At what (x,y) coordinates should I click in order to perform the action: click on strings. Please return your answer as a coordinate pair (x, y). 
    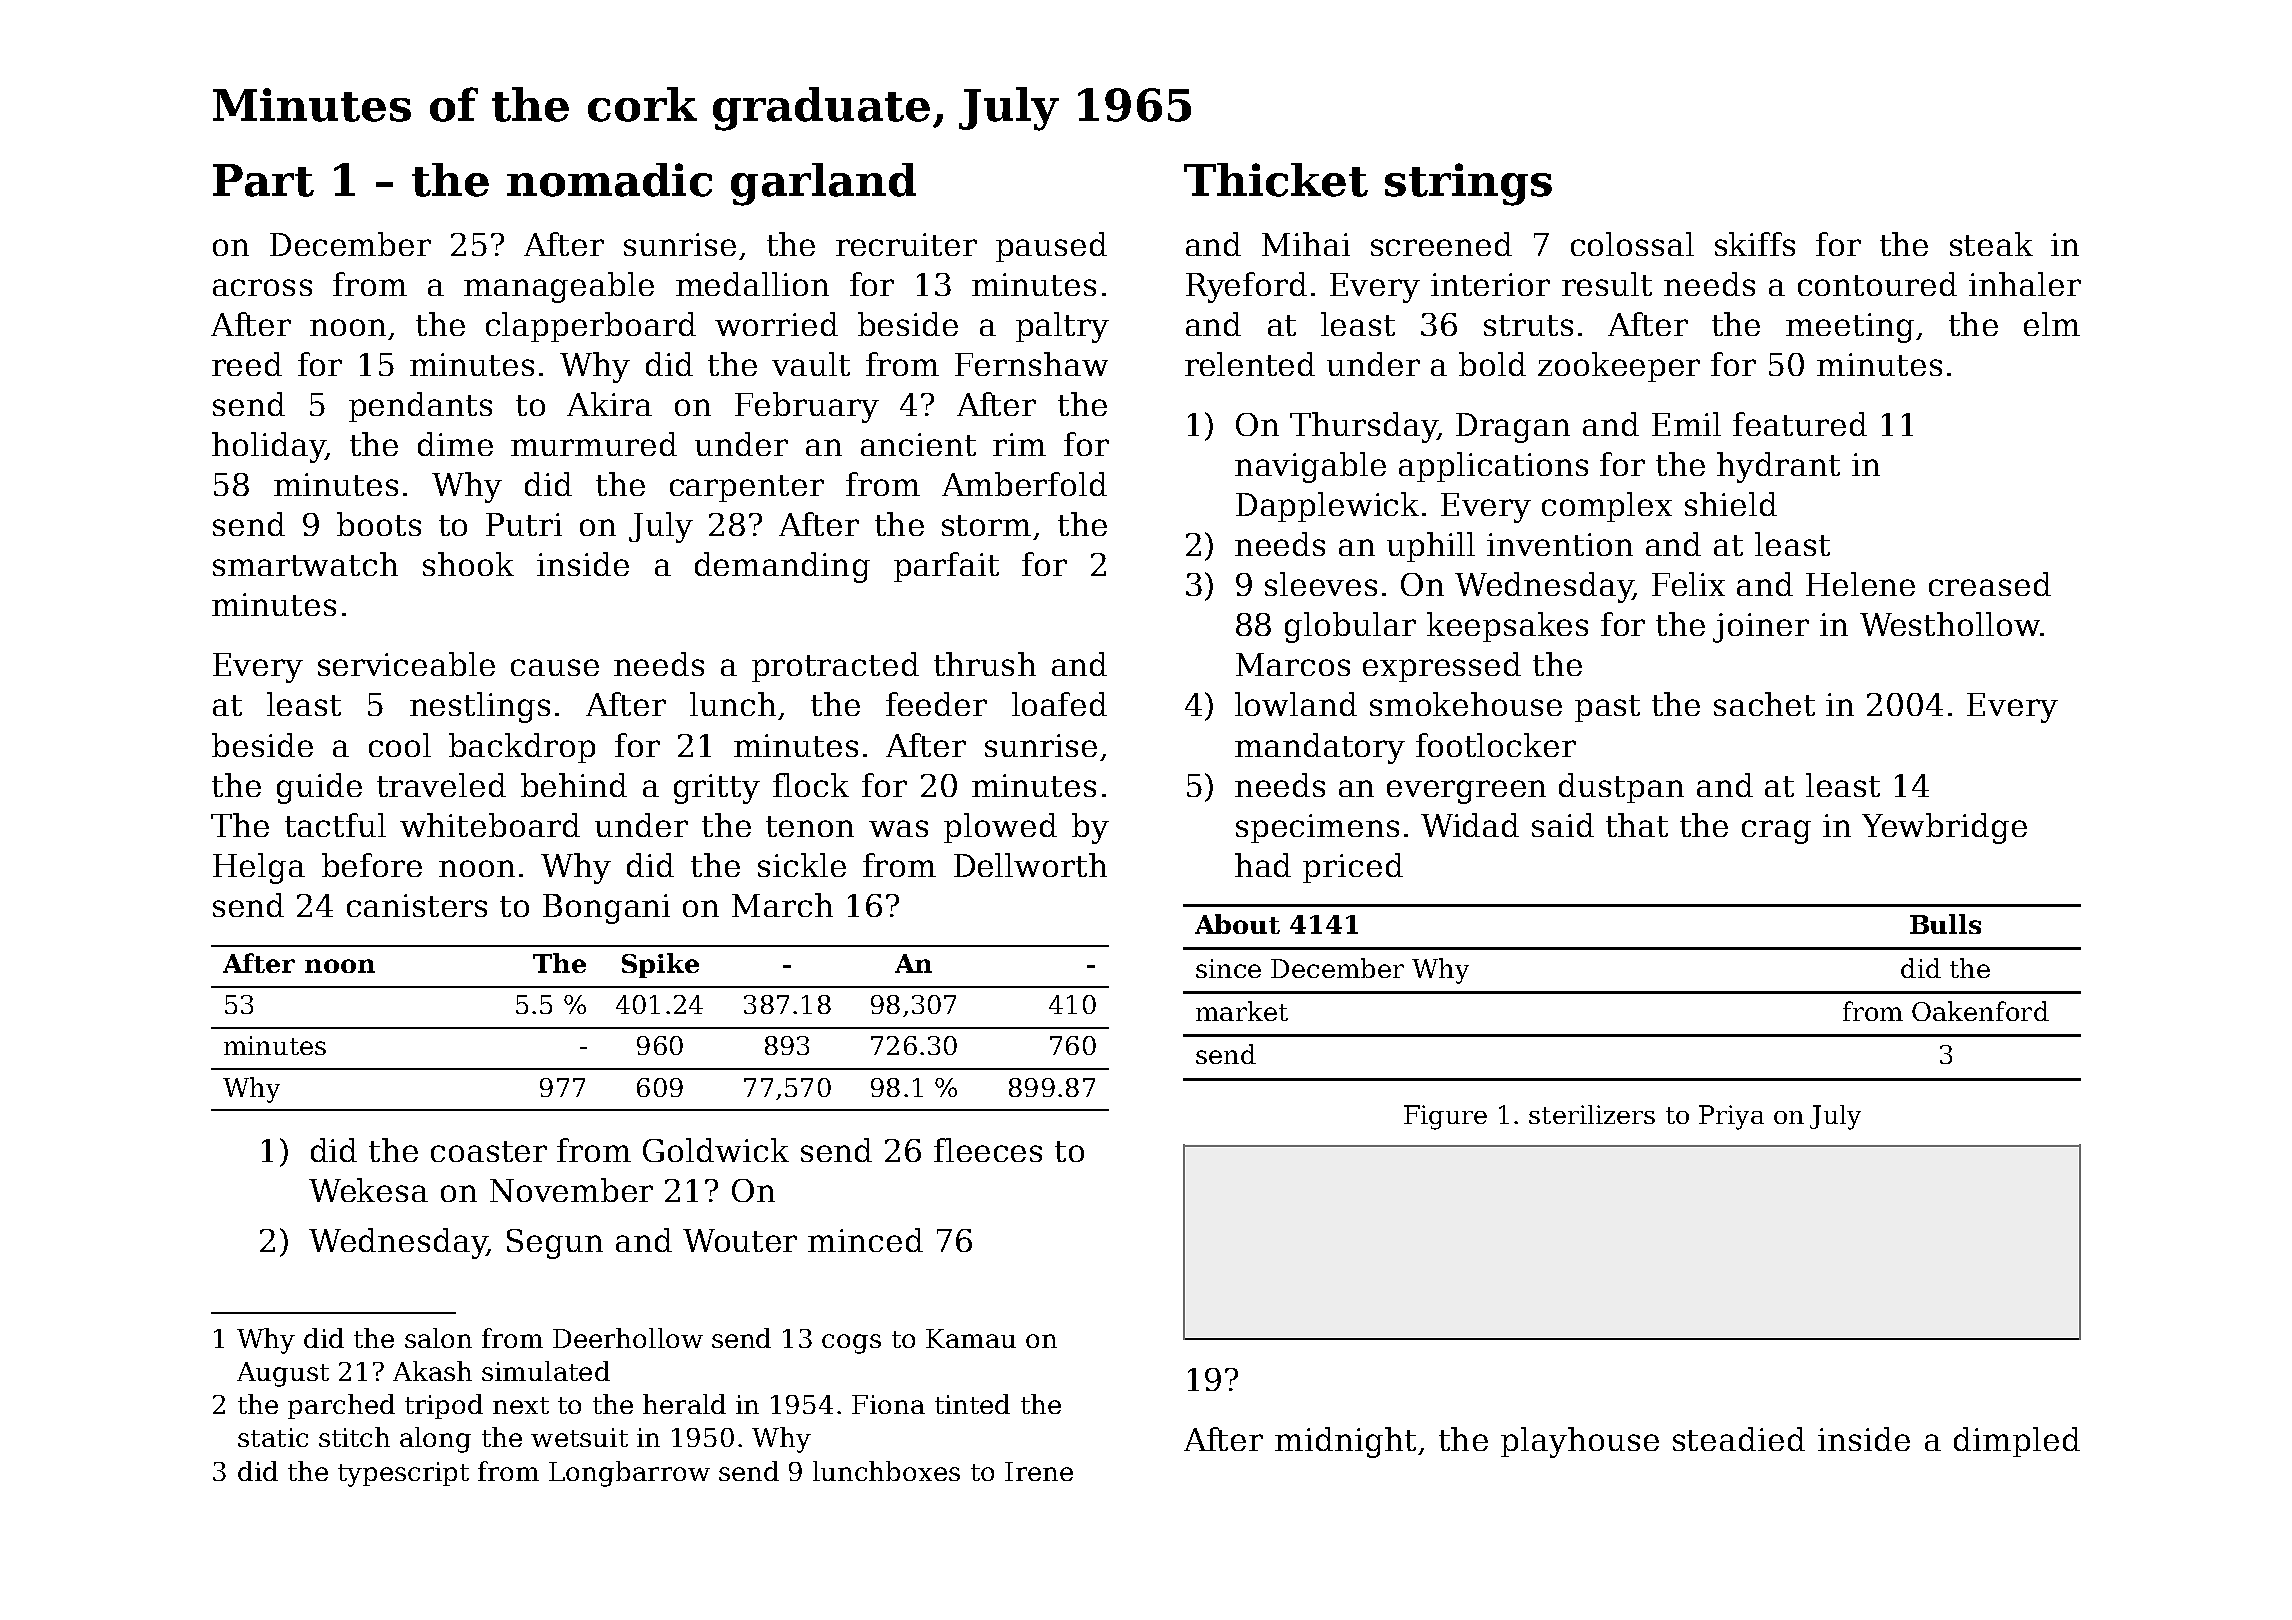
    Looking at the image, I should click on (1468, 184).
